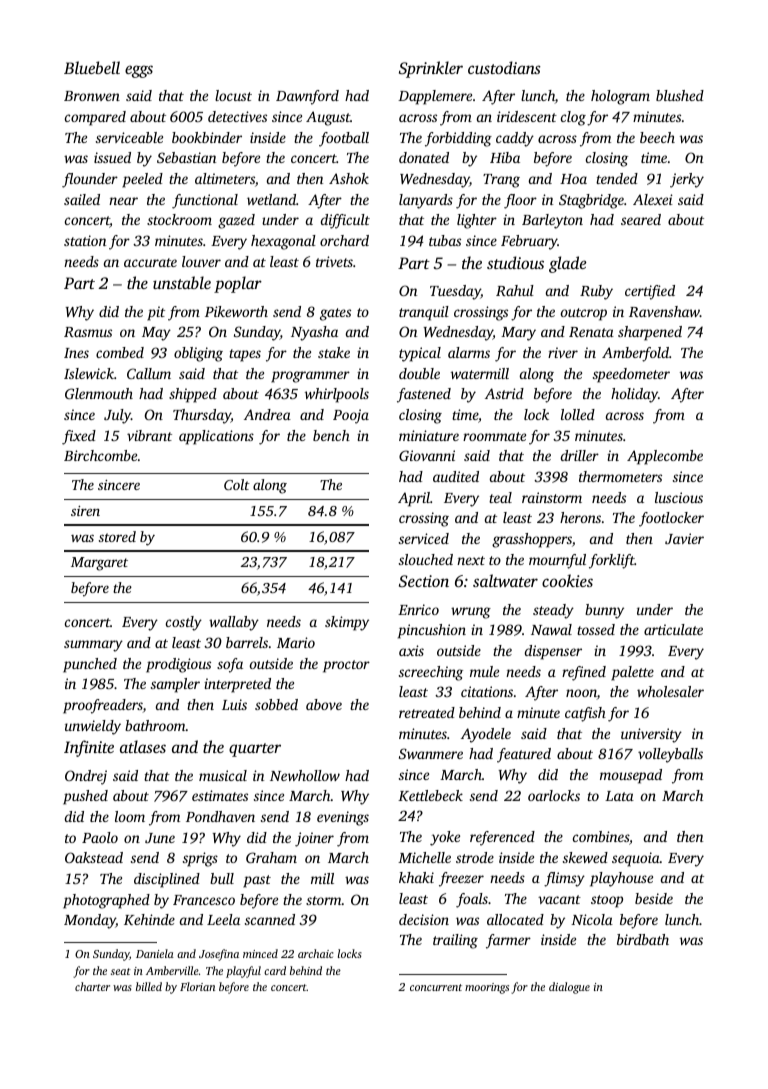  What do you see at coordinates (679, 497) in the image?
I see `luscious` at bounding box center [679, 497].
